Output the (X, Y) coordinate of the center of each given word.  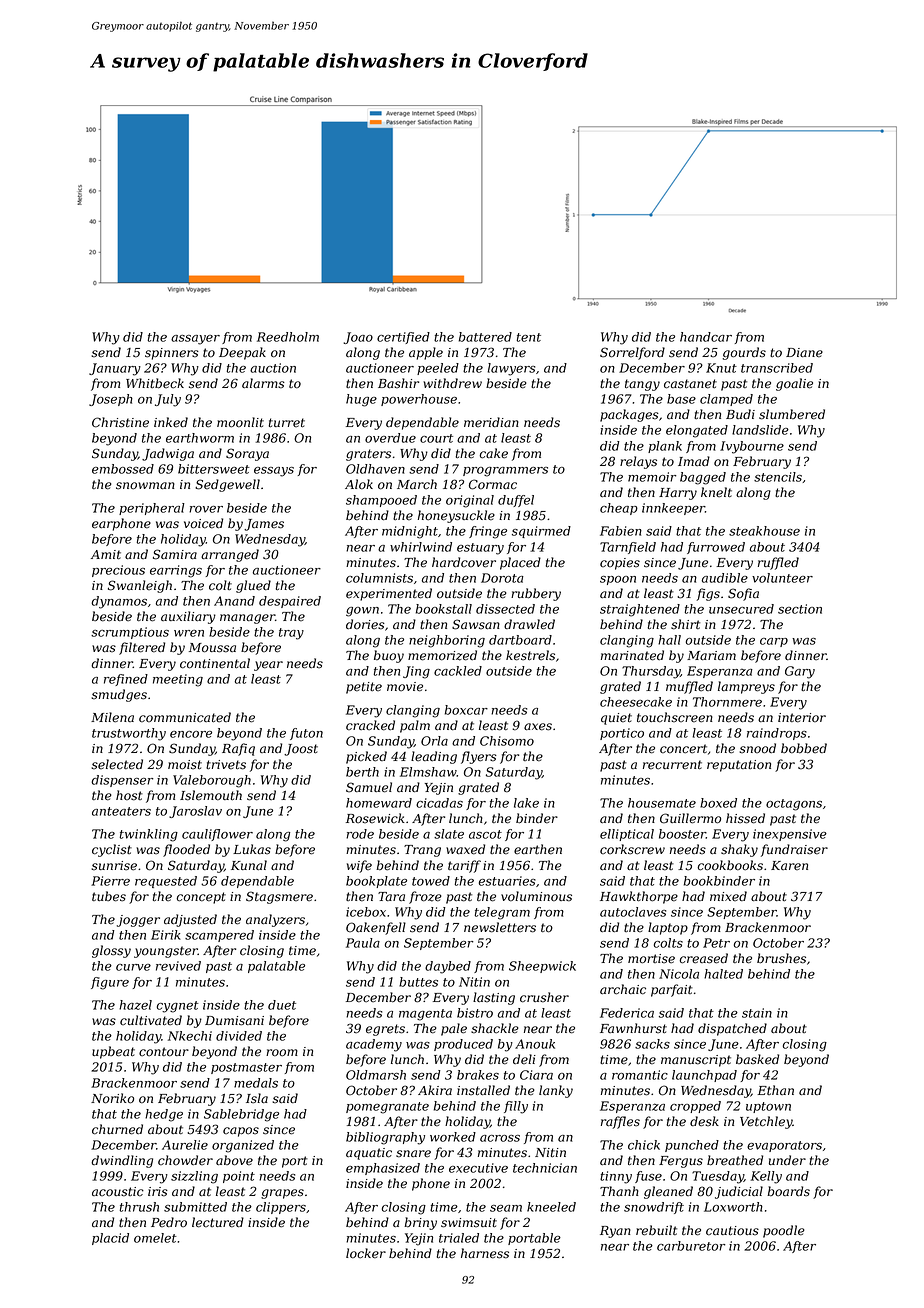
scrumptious (130, 633)
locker (366, 1253)
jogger (138, 921)
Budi (740, 414)
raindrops (777, 734)
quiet (616, 719)
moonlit (240, 422)
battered (485, 337)
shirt (685, 624)
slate (449, 834)
